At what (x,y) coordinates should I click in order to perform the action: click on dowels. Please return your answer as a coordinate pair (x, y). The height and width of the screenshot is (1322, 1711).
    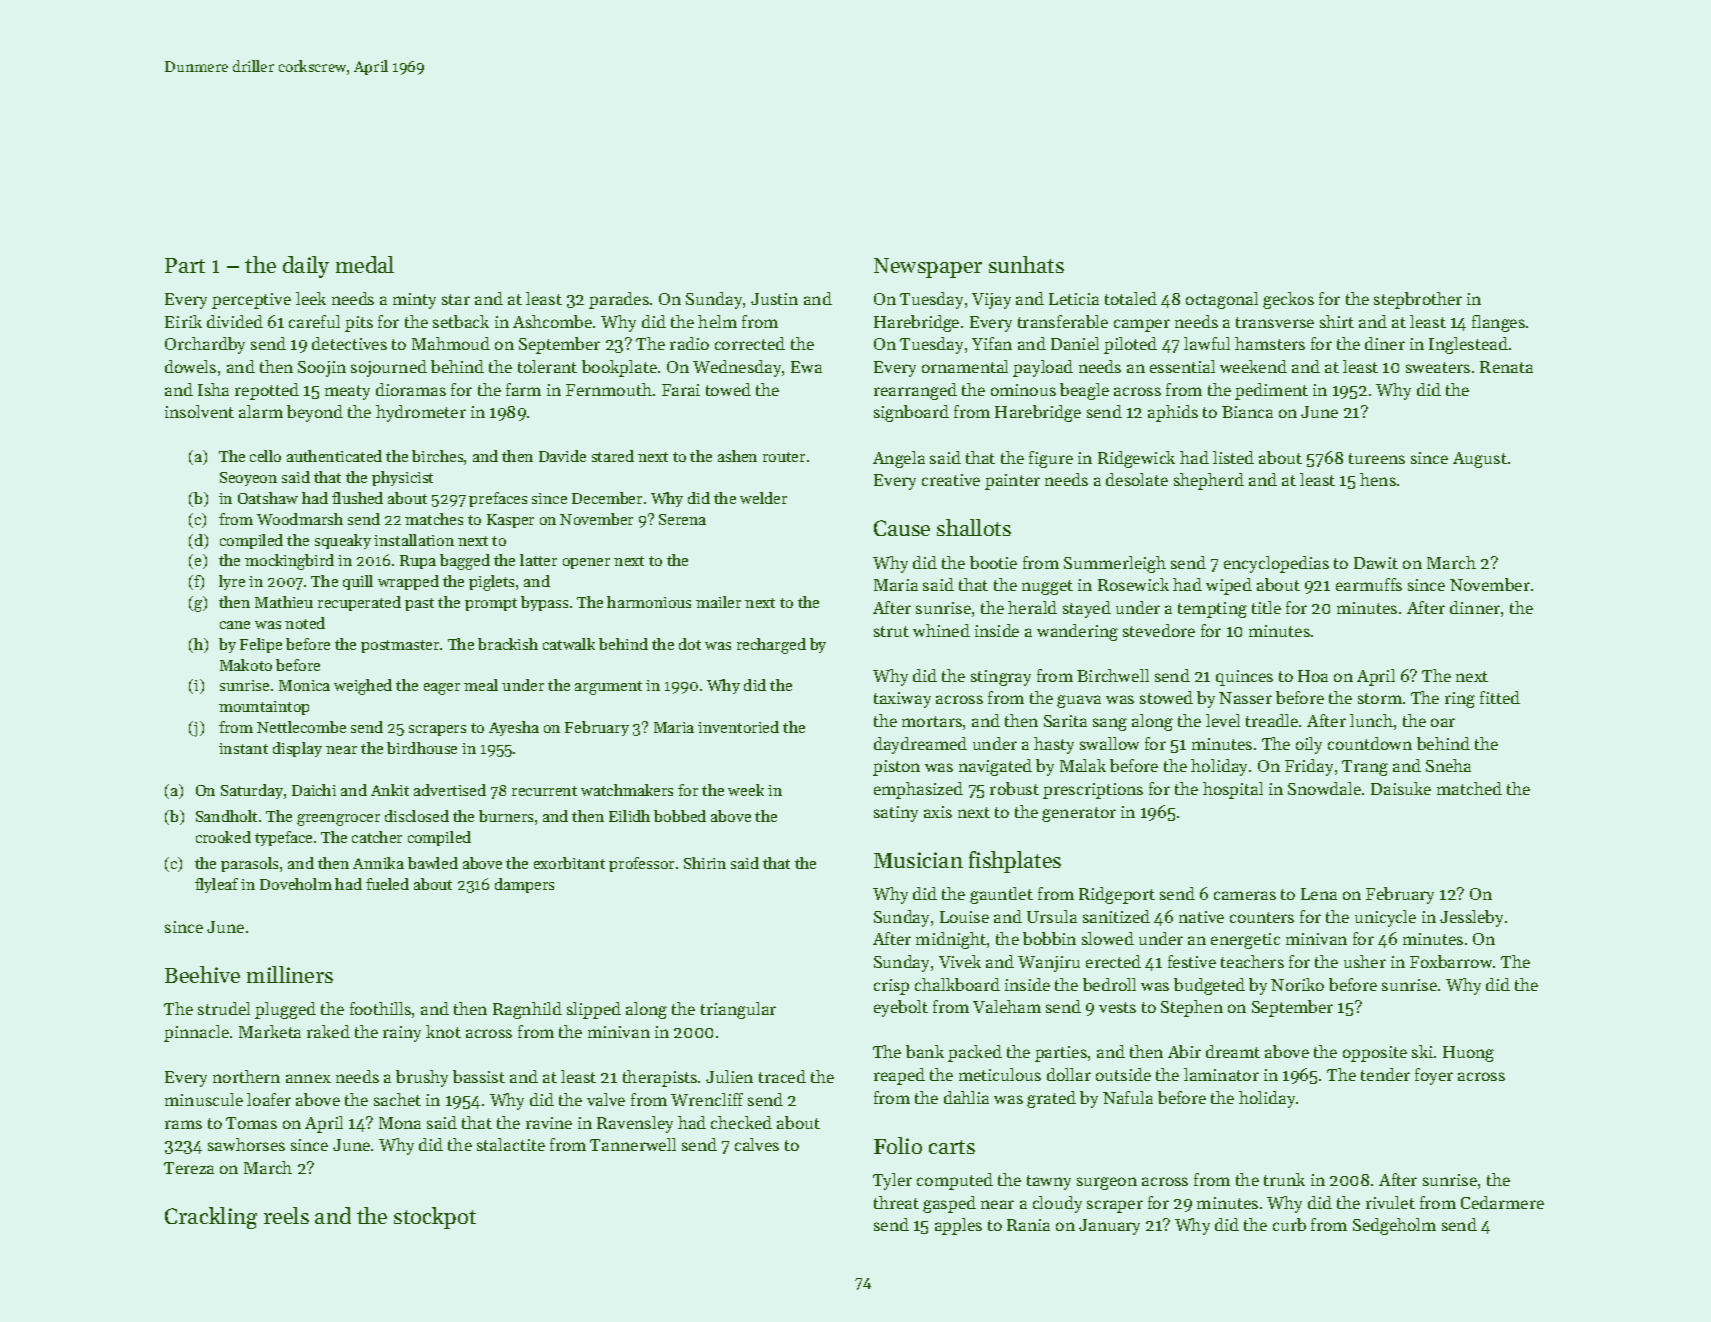
    Looking at the image, I should click on (190, 366).
